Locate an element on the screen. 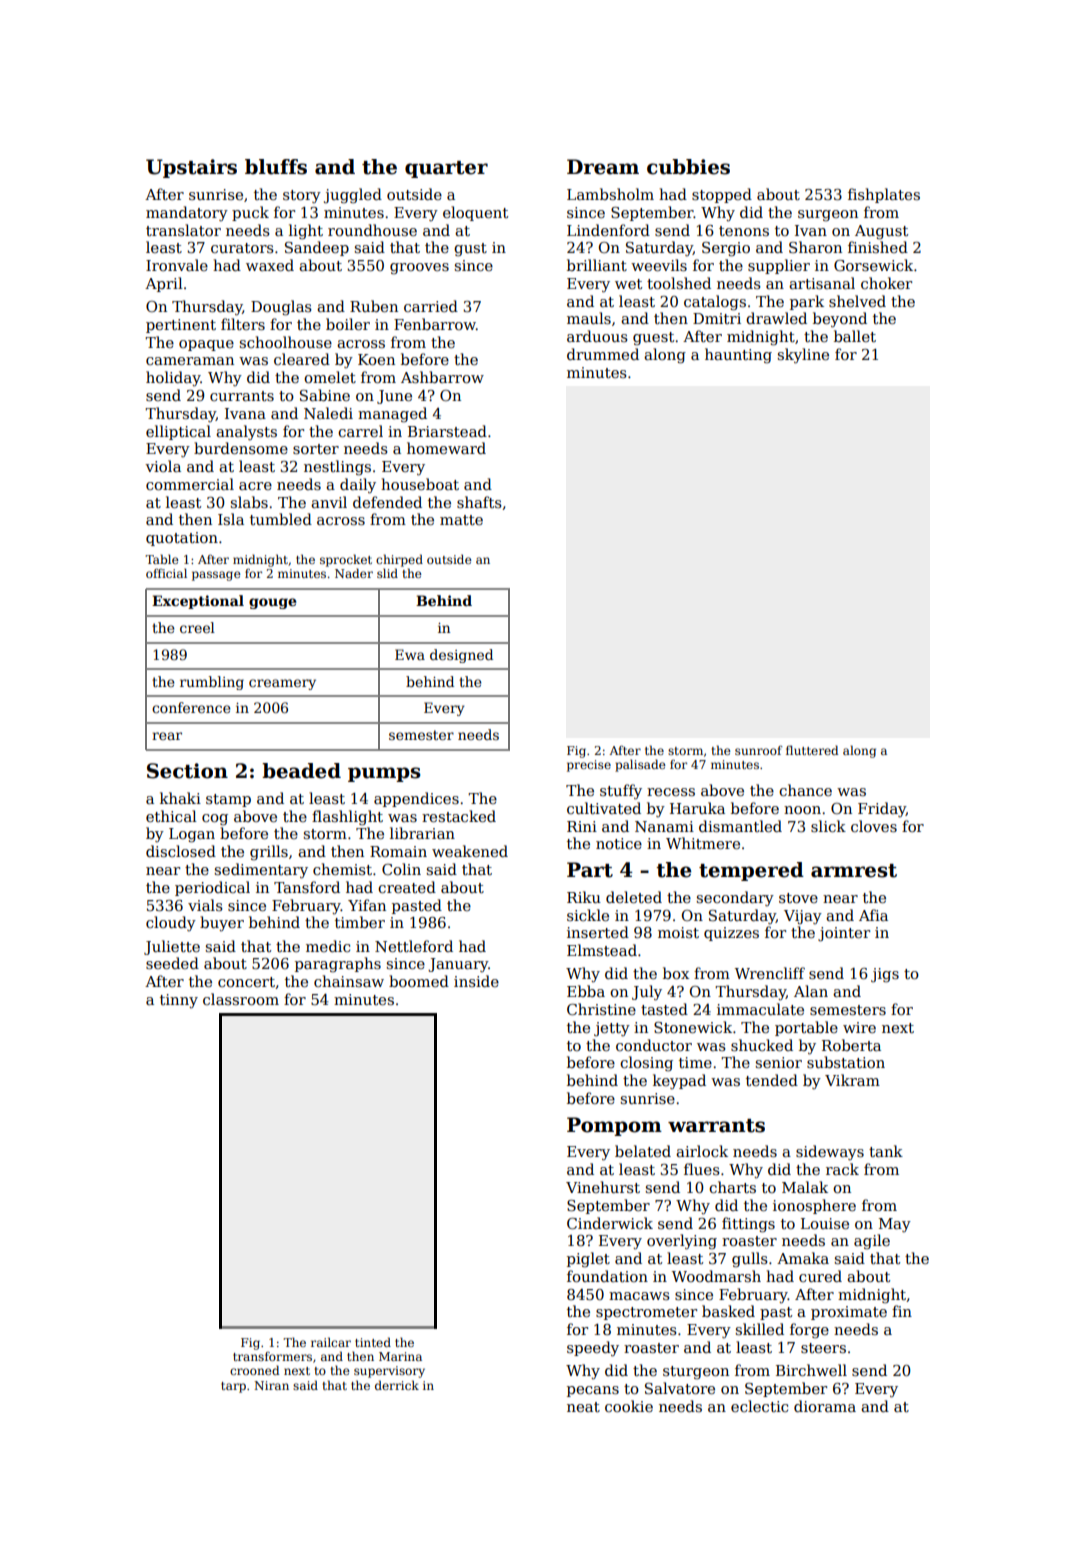  substation is located at coordinates (846, 1062).
